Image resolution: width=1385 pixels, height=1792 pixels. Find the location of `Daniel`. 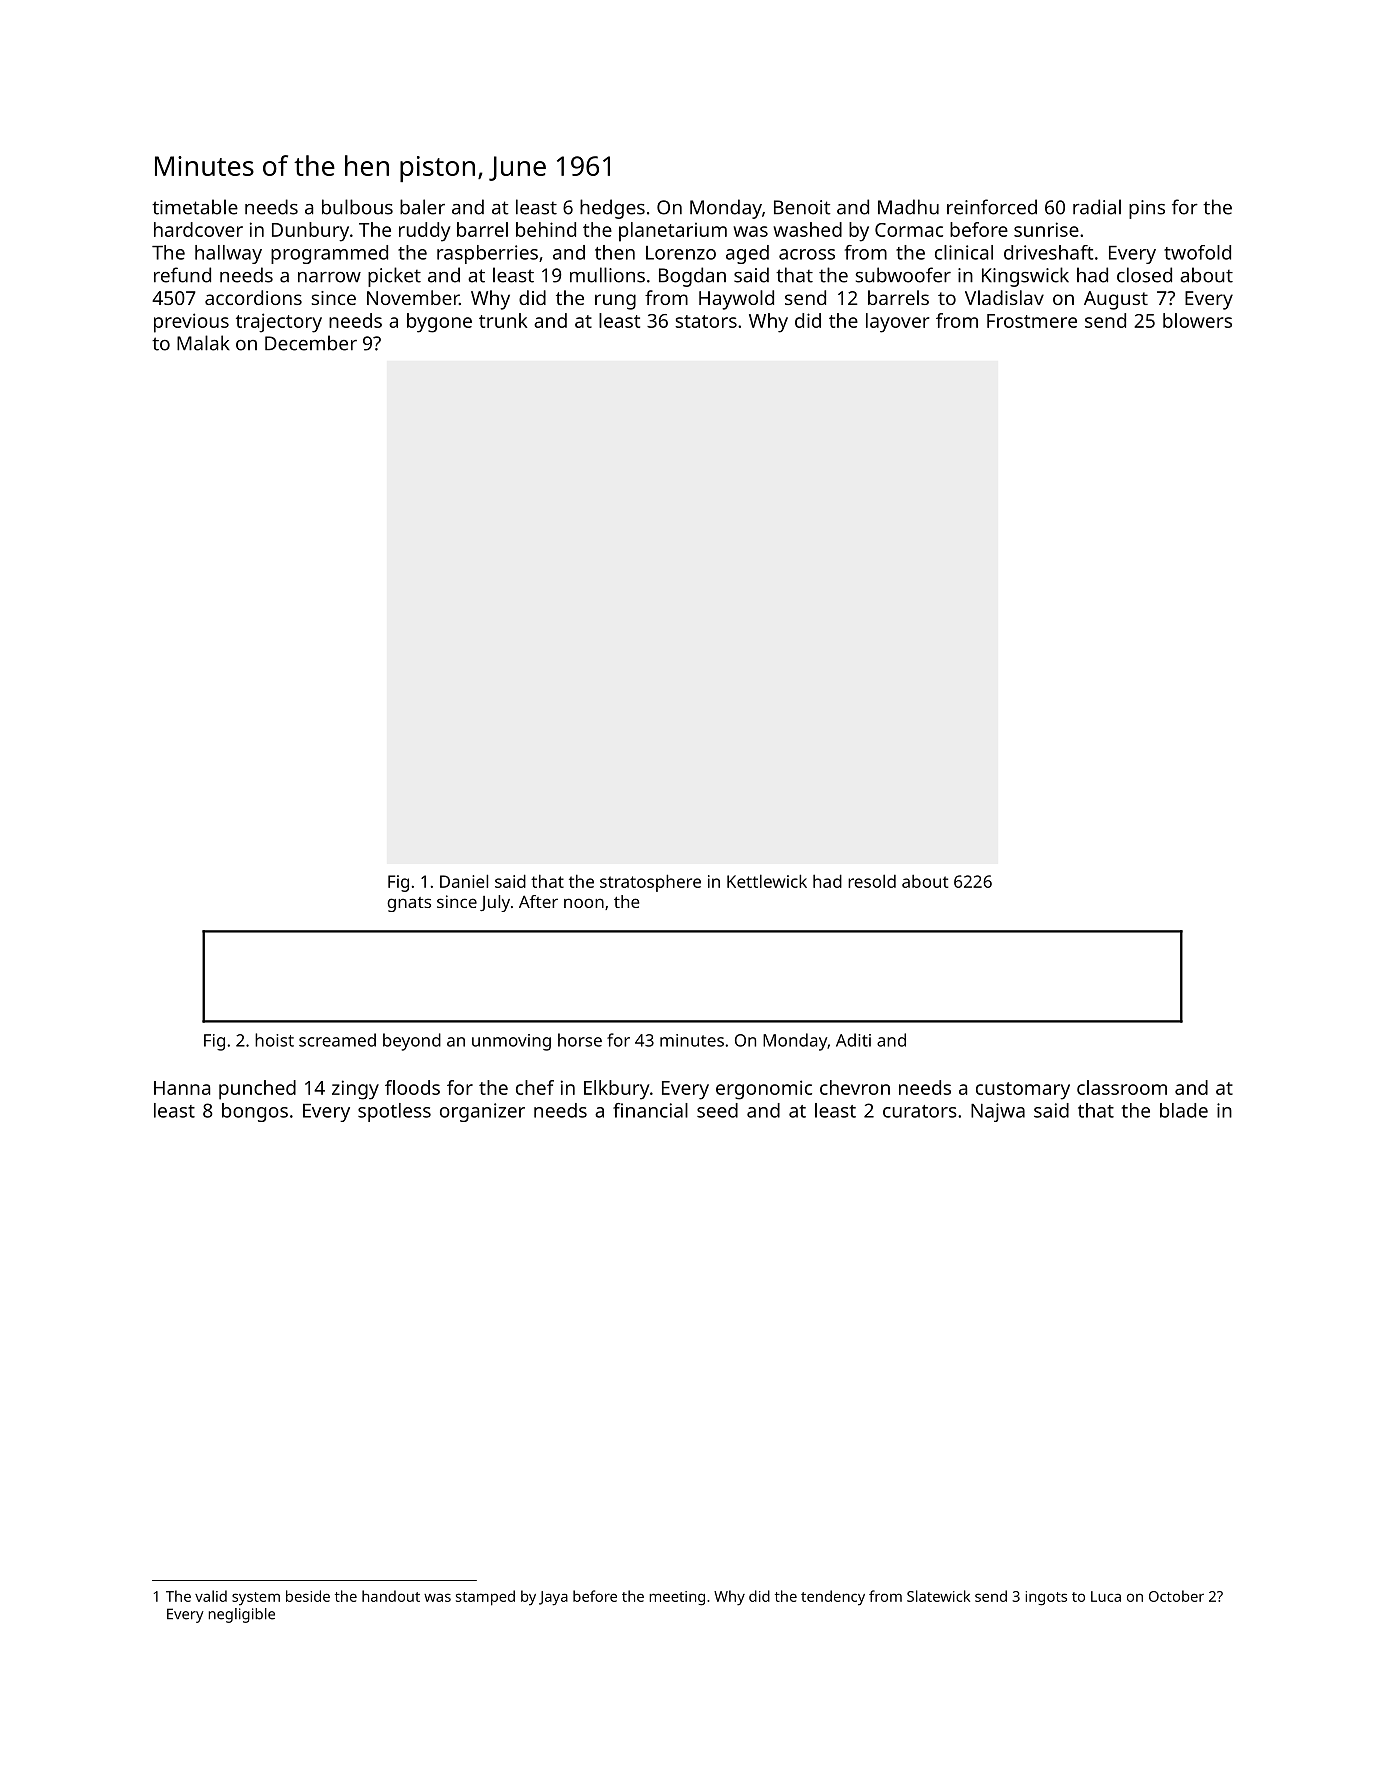

Daniel is located at coordinates (464, 881).
